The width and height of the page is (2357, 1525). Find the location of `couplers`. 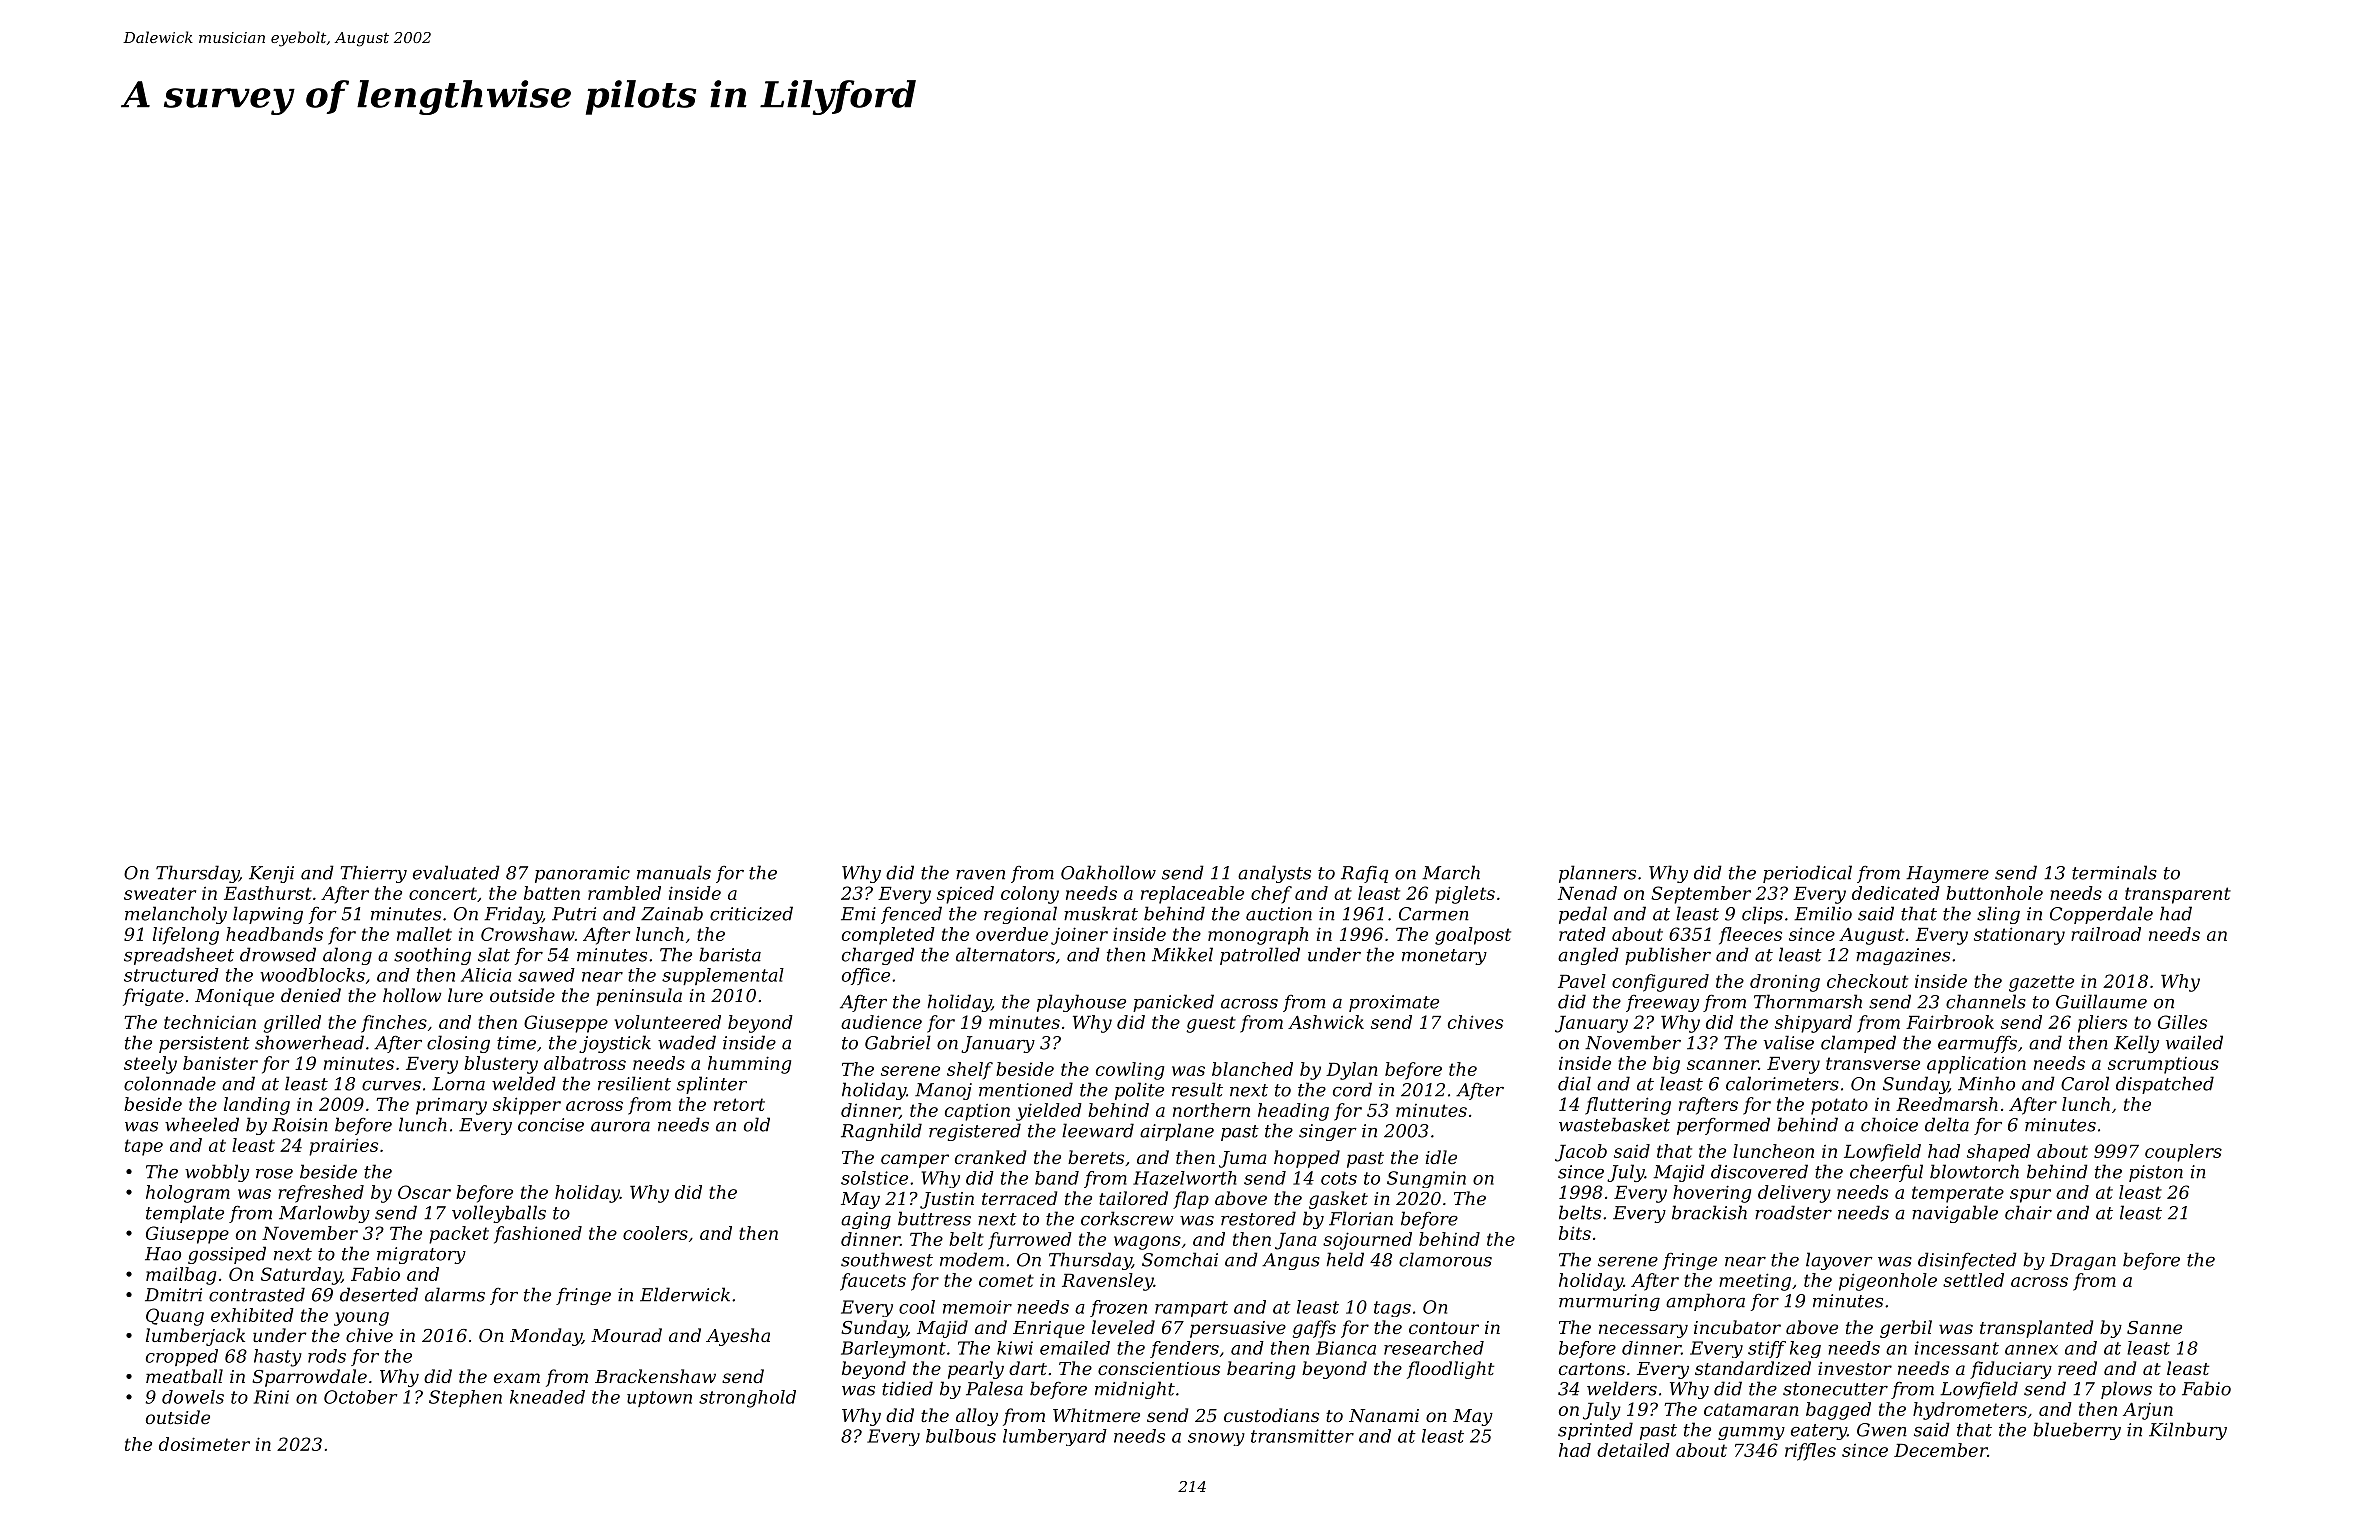

couplers is located at coordinates (2183, 1153).
